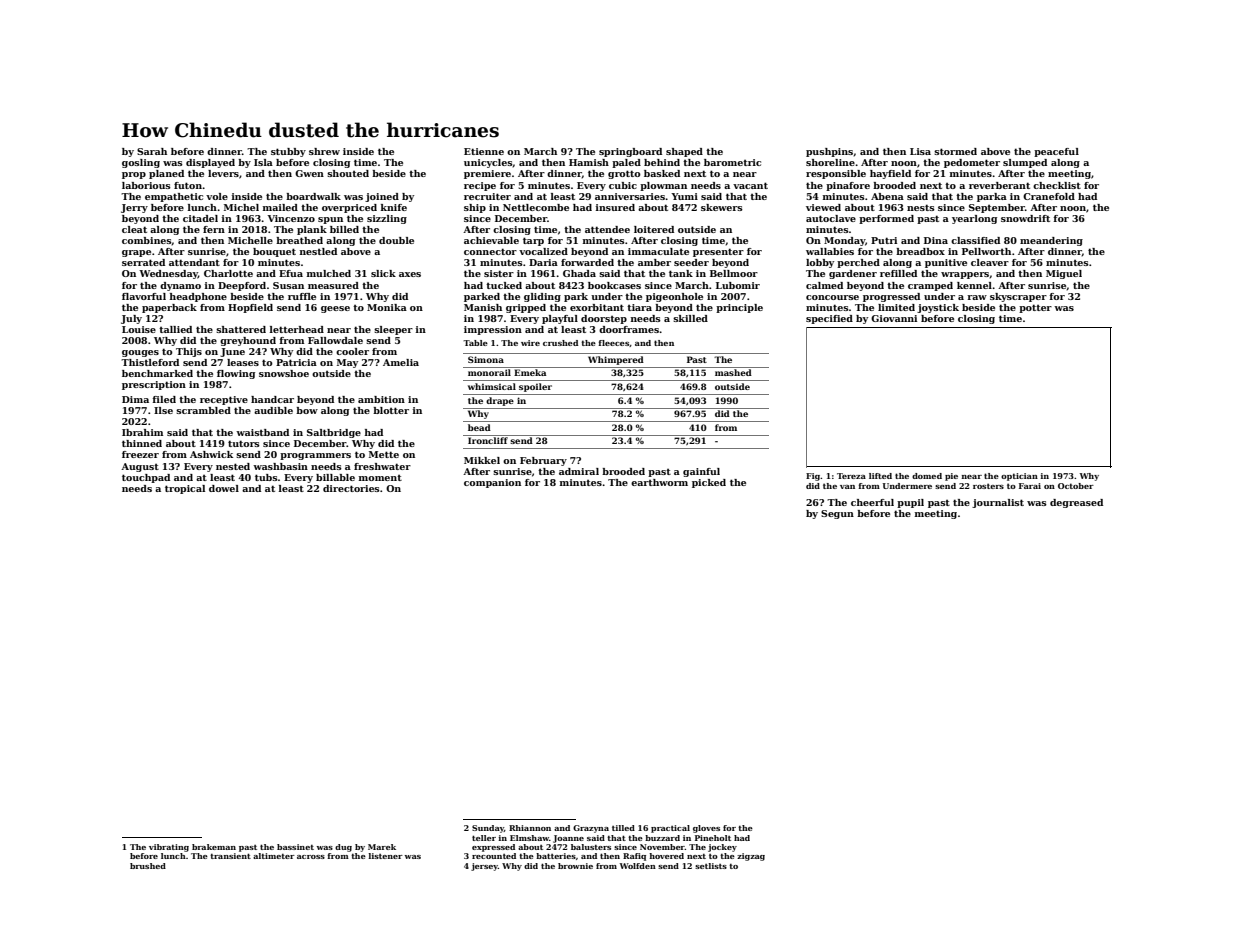 Image resolution: width=1233 pixels, height=952 pixels. What do you see at coordinates (623, 828) in the screenshot?
I see `tilled` at bounding box center [623, 828].
